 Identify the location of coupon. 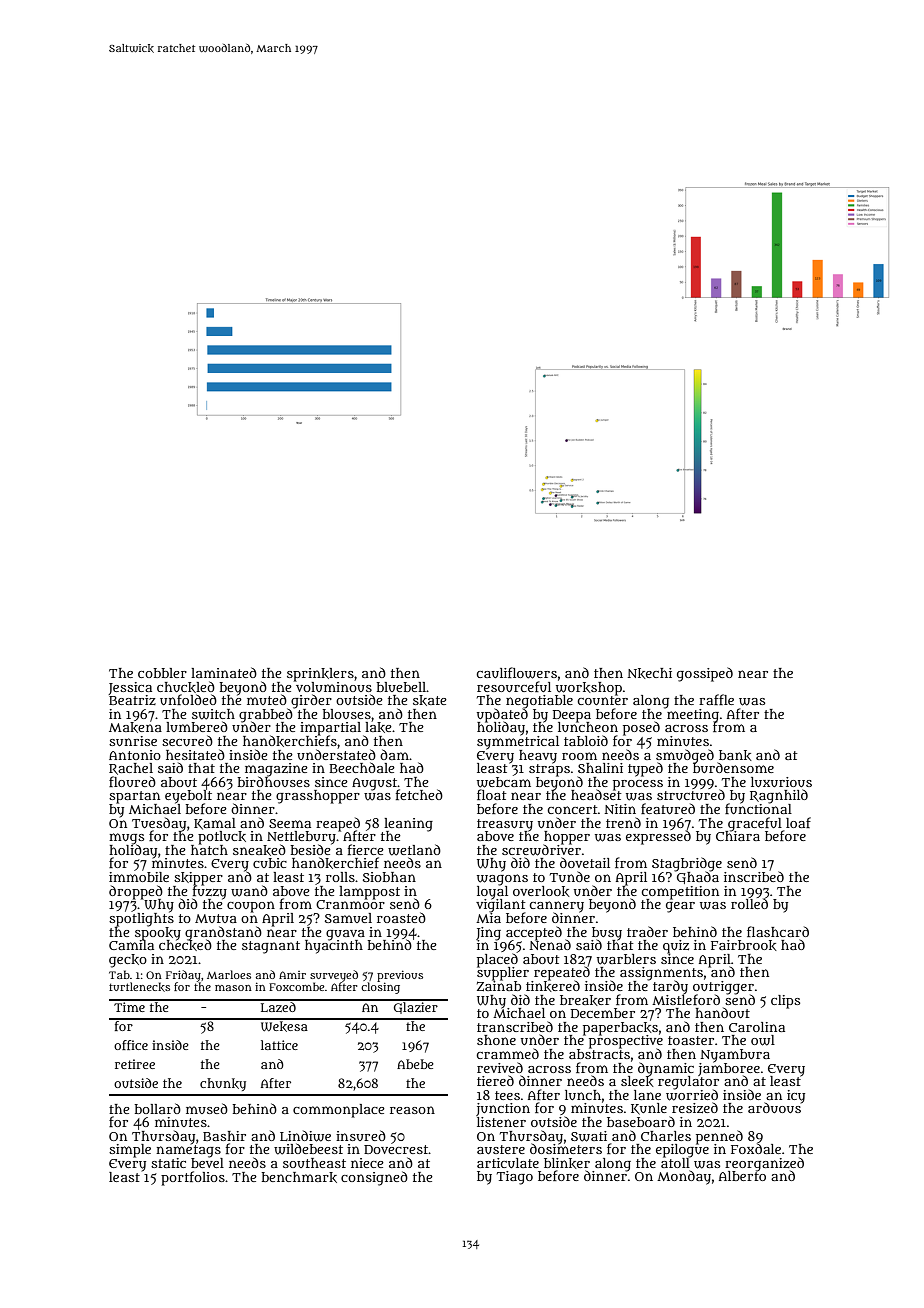
(251, 907).
